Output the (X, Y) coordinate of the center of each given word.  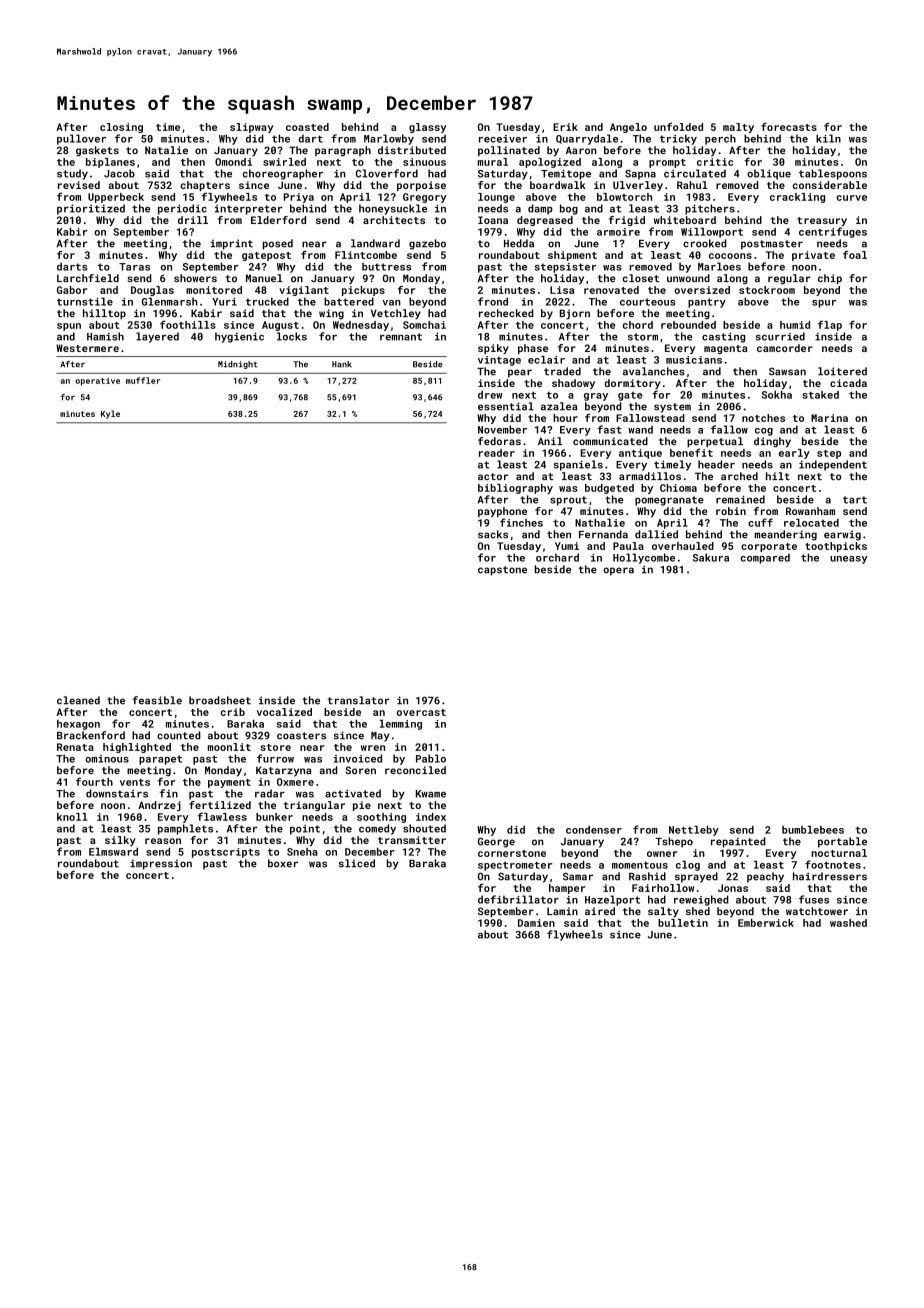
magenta (726, 349)
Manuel (264, 278)
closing (121, 128)
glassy (428, 128)
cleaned (78, 700)
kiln (828, 138)
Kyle (110, 414)
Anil (550, 441)
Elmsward (113, 852)
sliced (357, 863)
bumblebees (813, 830)
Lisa (562, 290)
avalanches (654, 371)
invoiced (357, 758)
